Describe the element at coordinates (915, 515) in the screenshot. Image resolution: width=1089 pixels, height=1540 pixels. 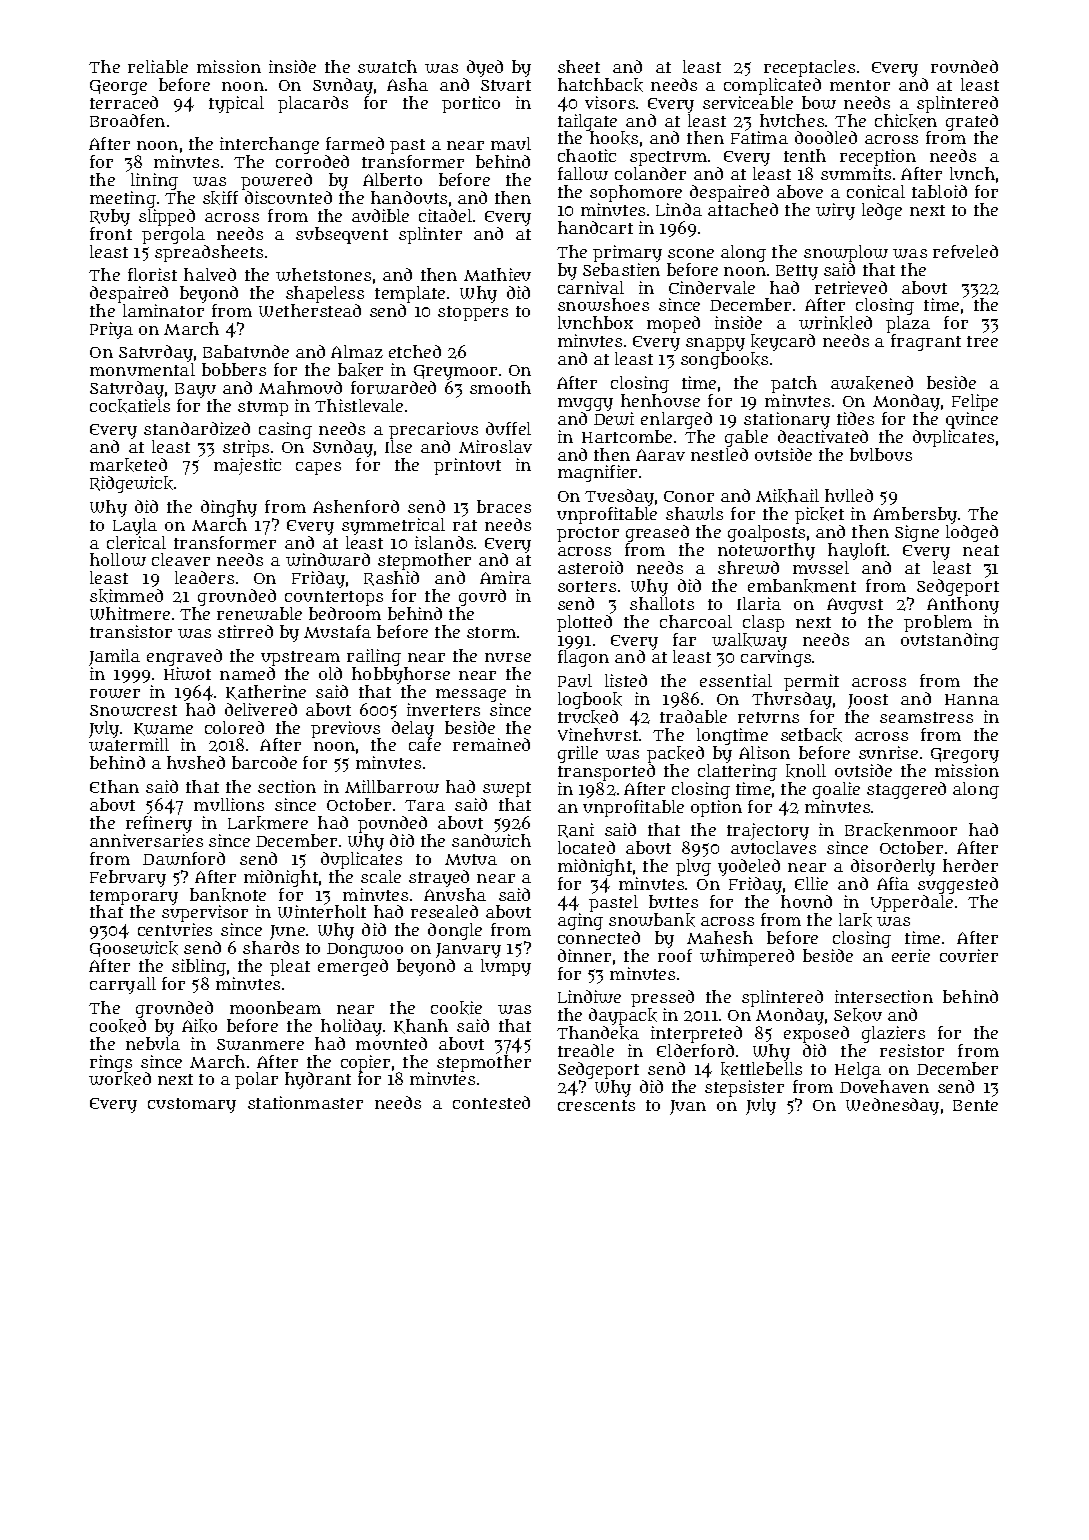
I see `Ambersby` at that location.
